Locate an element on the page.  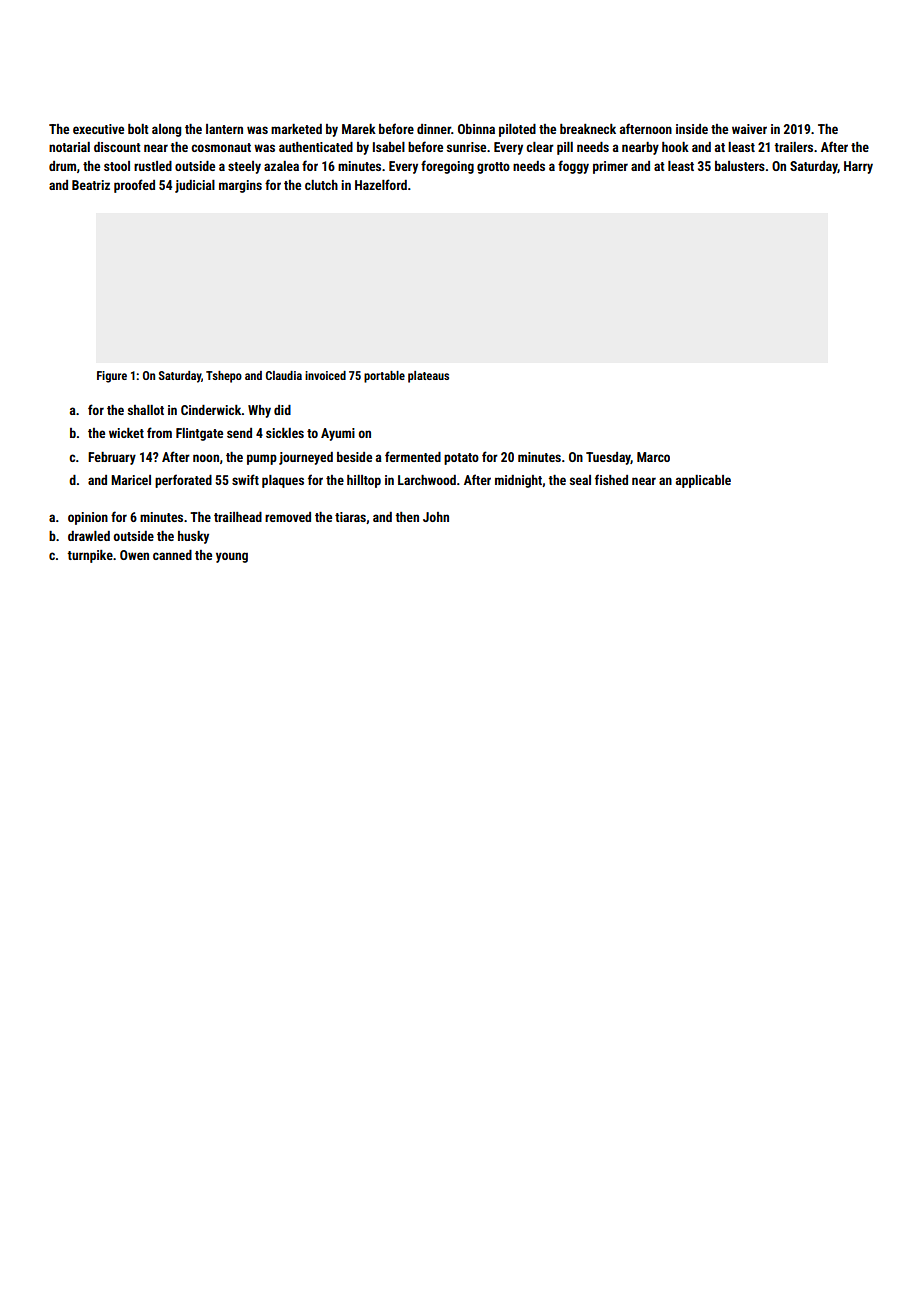
Harry is located at coordinates (858, 167).
